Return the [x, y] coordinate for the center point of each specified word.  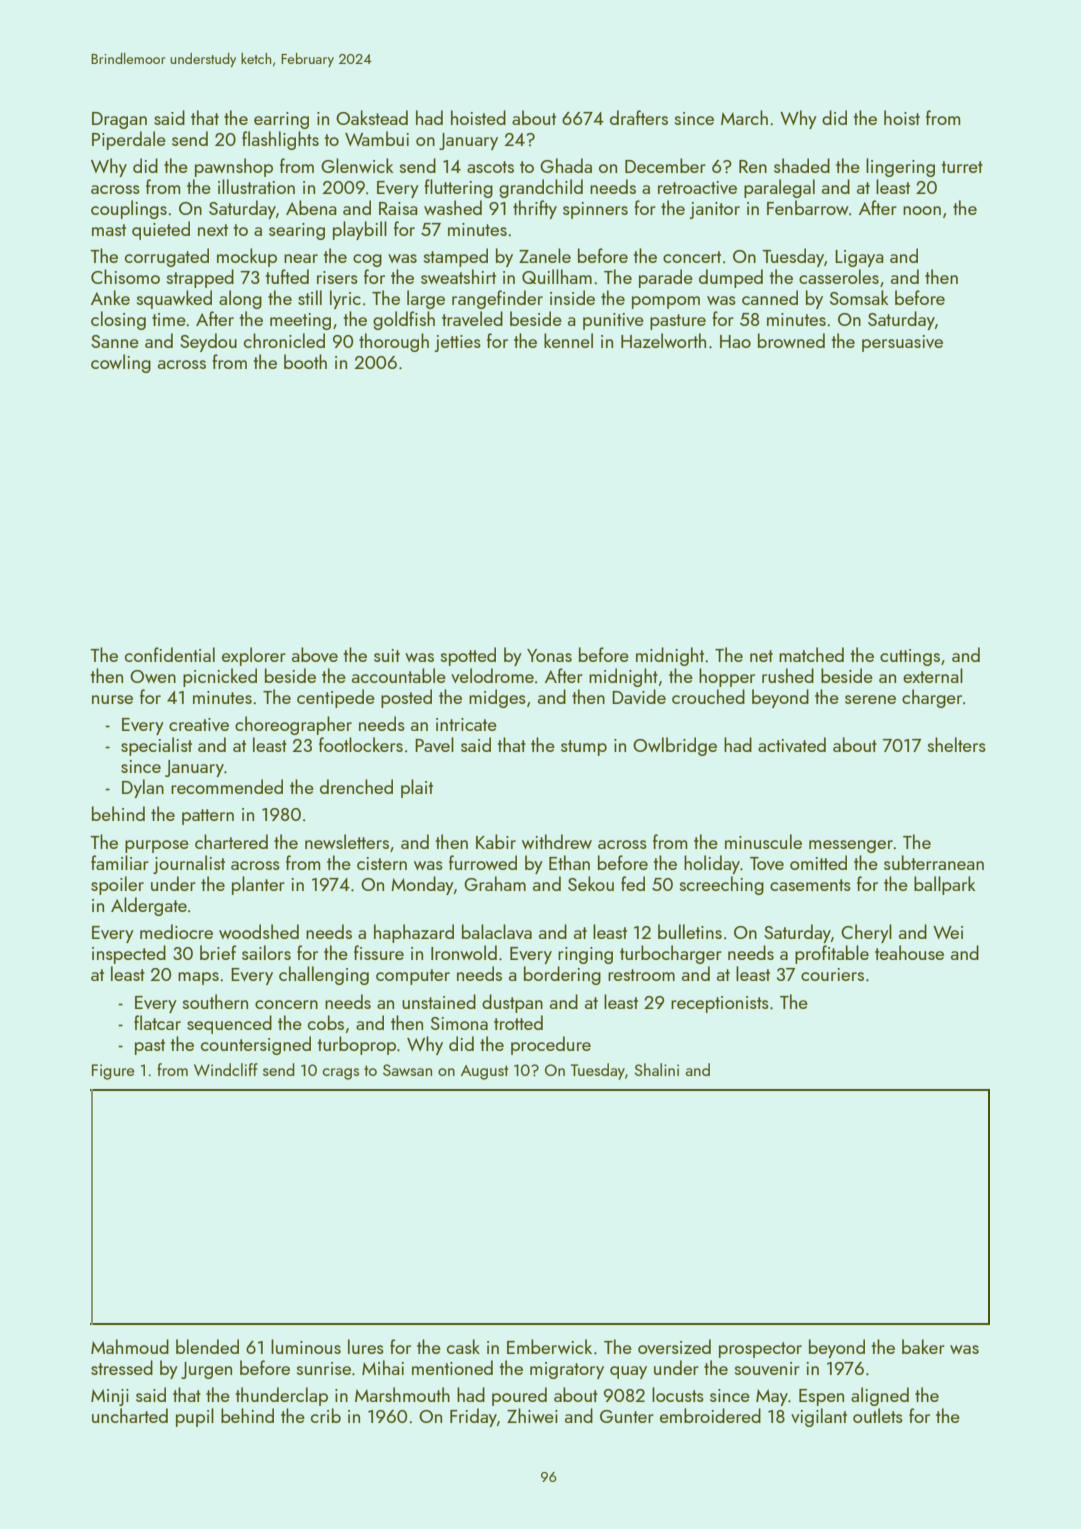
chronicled [284, 340]
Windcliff [226, 1069]
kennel [568, 340]
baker [923, 1346]
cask [463, 1346]
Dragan [119, 120]
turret [962, 167]
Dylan [143, 788]
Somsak [859, 297]
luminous [306, 1346]
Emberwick [549, 1346]
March [744, 117]
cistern [382, 863]
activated [792, 744]
